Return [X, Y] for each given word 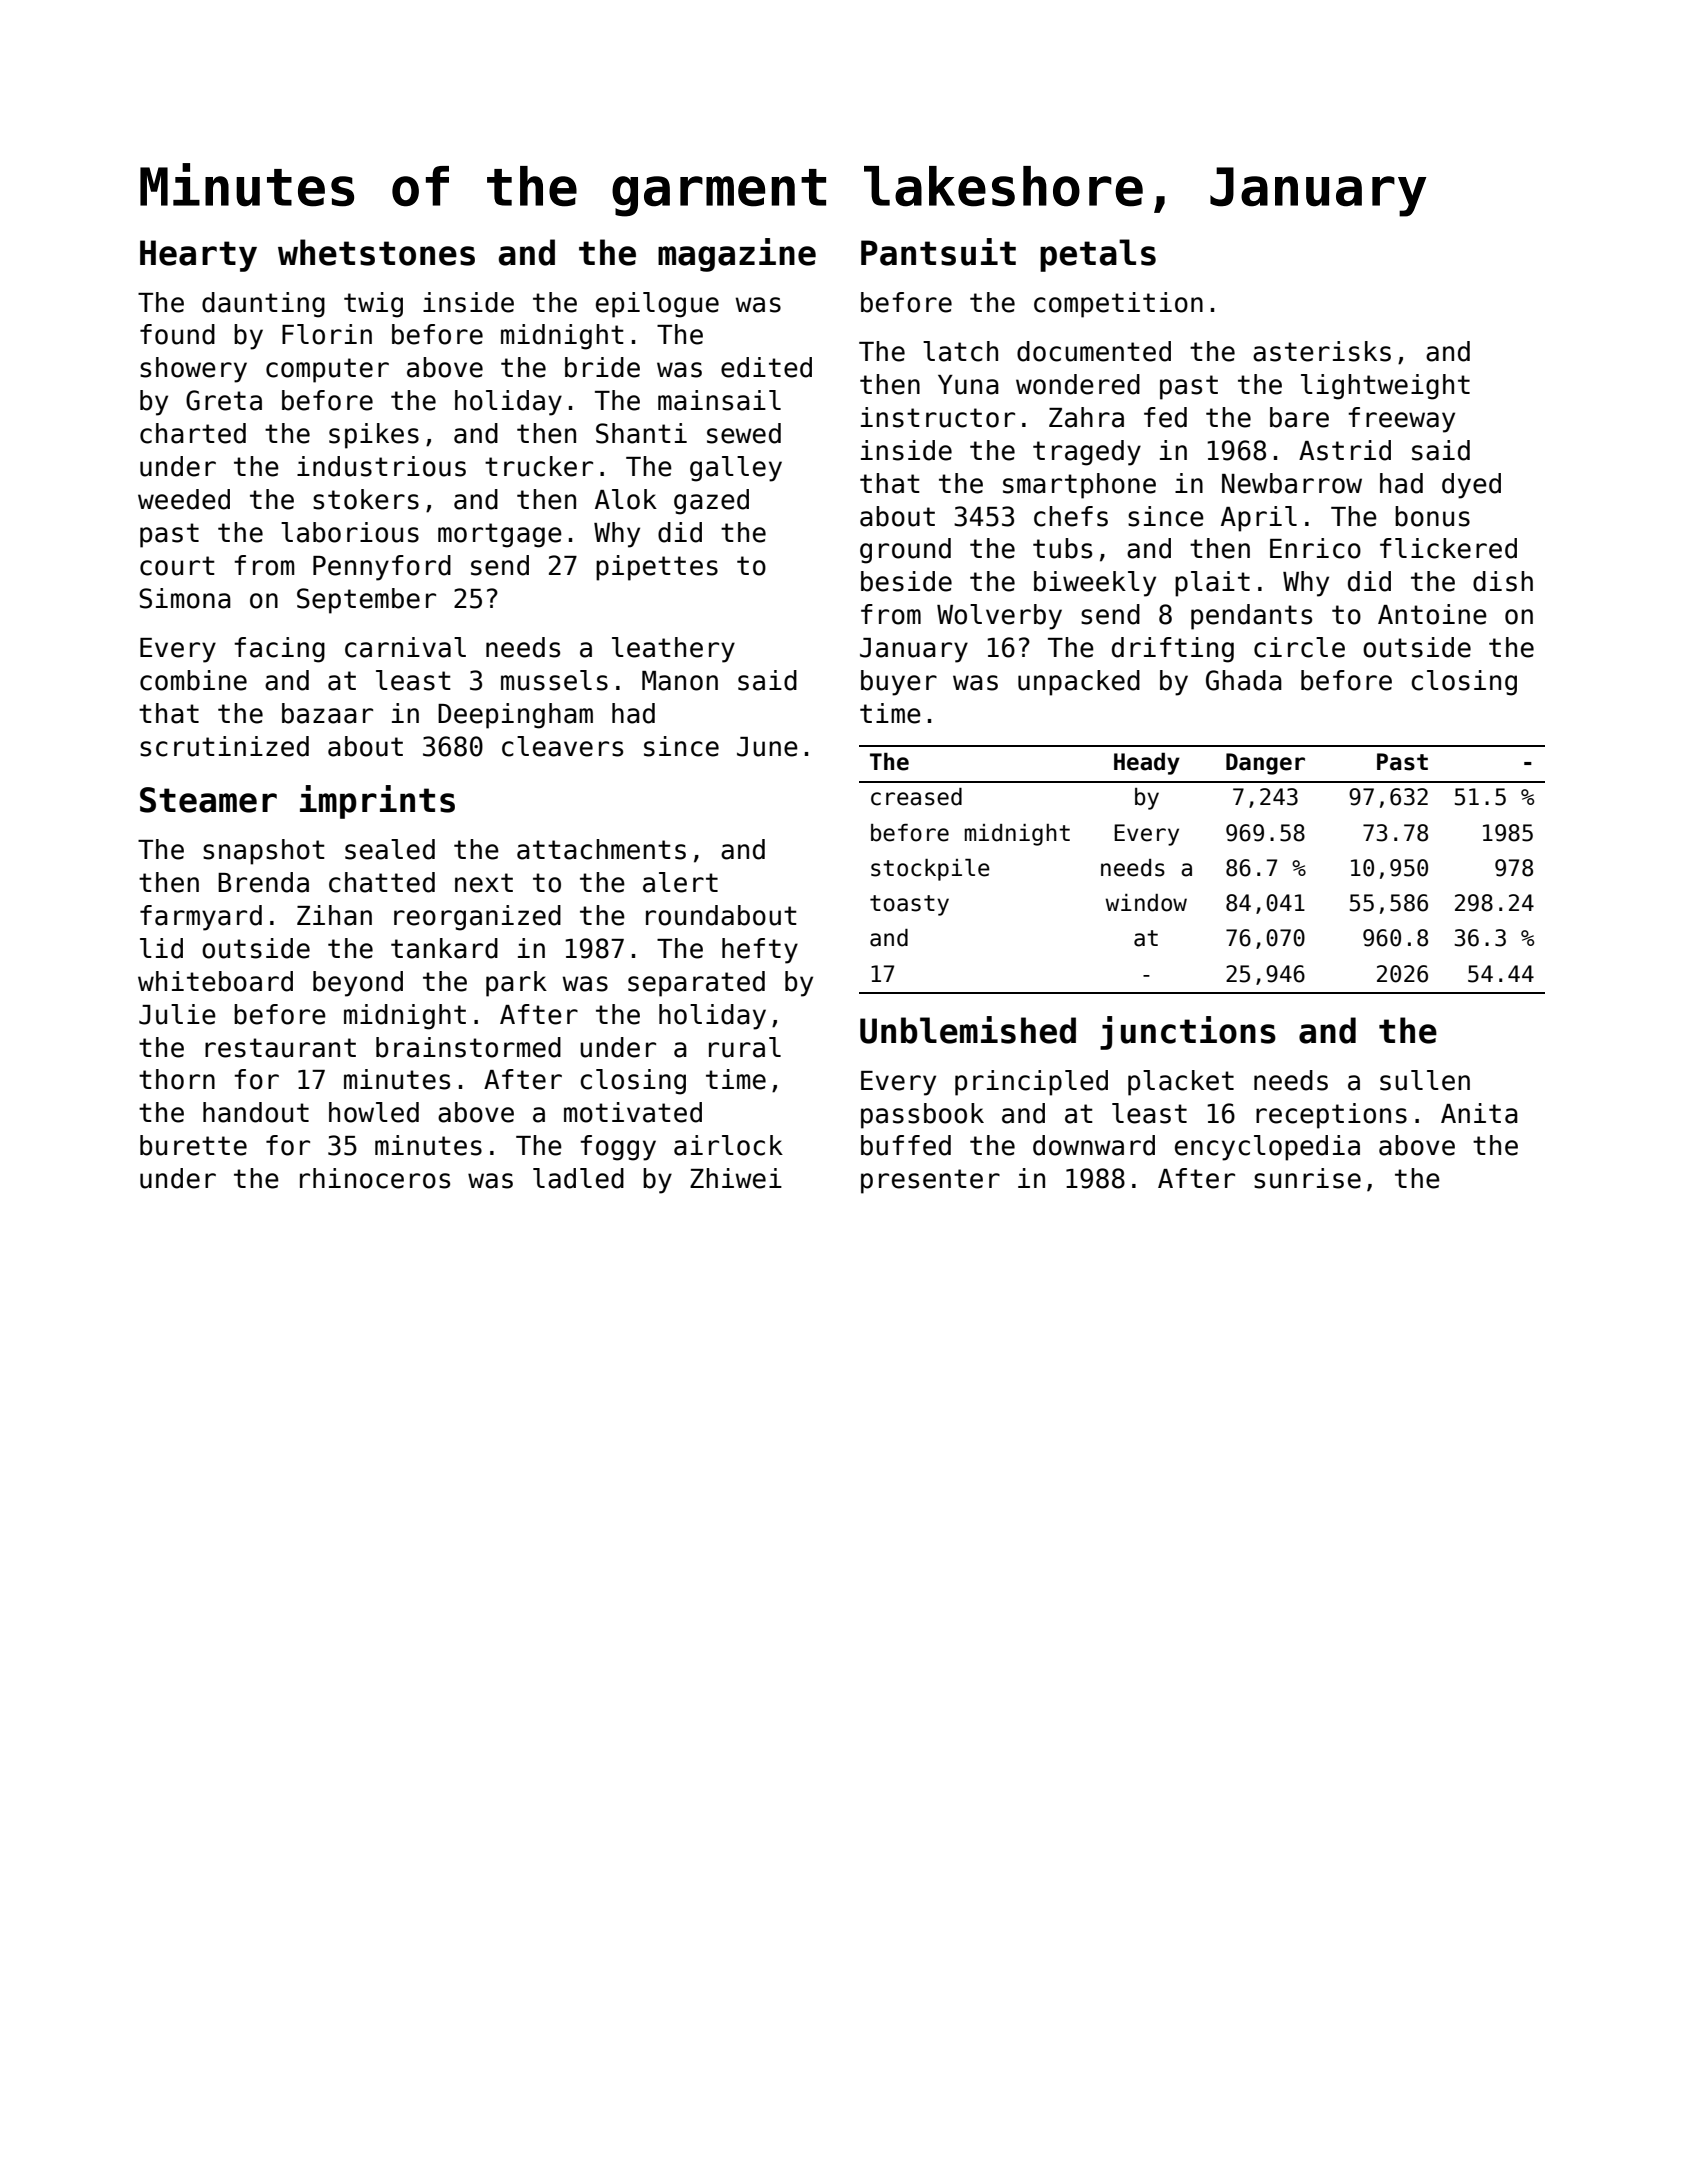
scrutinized [224, 746]
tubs [1062, 548]
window [1146, 903]
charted [193, 433]
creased [916, 797]
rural [745, 1047]
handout [256, 1112]
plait [1212, 584]
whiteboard [215, 981]
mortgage [500, 535]
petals [1098, 255]
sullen [1425, 1080]
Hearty [198, 256]
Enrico [1315, 548]
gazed [711, 502]
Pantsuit [938, 252]
